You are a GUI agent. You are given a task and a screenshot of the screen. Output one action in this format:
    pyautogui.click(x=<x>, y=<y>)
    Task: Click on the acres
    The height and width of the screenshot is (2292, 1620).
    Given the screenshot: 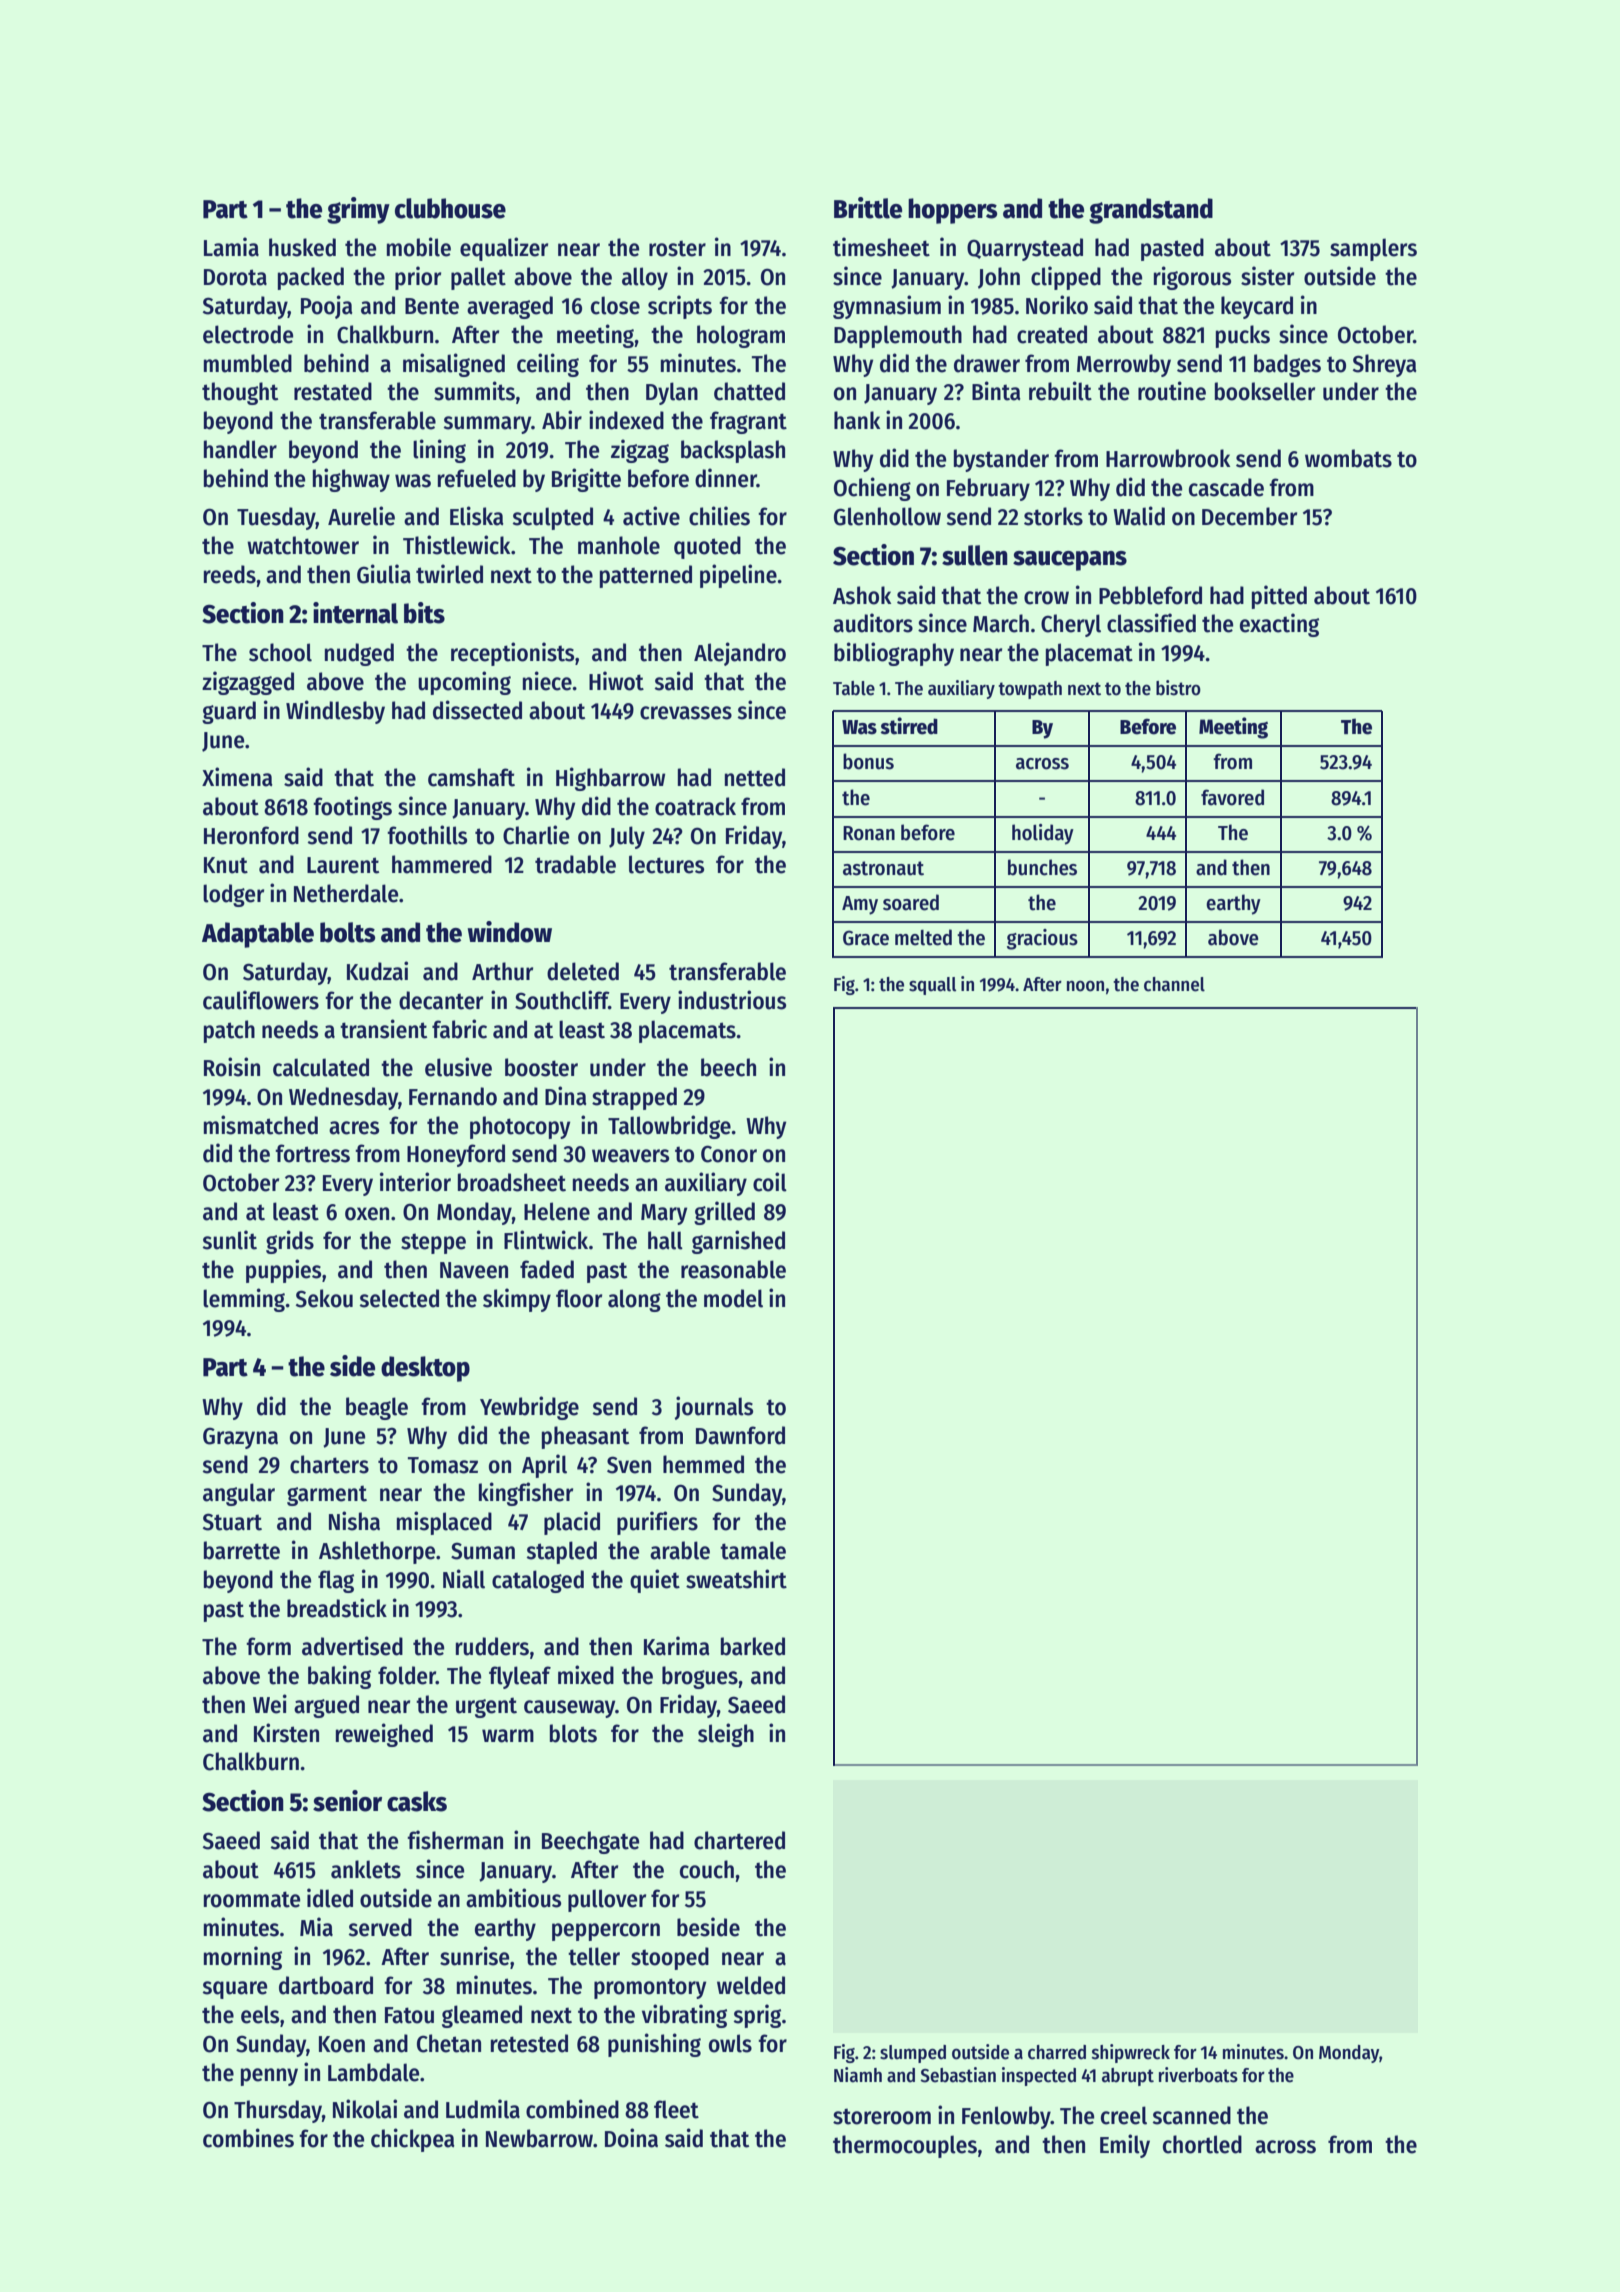 What is the action you would take?
    pyautogui.click(x=354, y=1128)
